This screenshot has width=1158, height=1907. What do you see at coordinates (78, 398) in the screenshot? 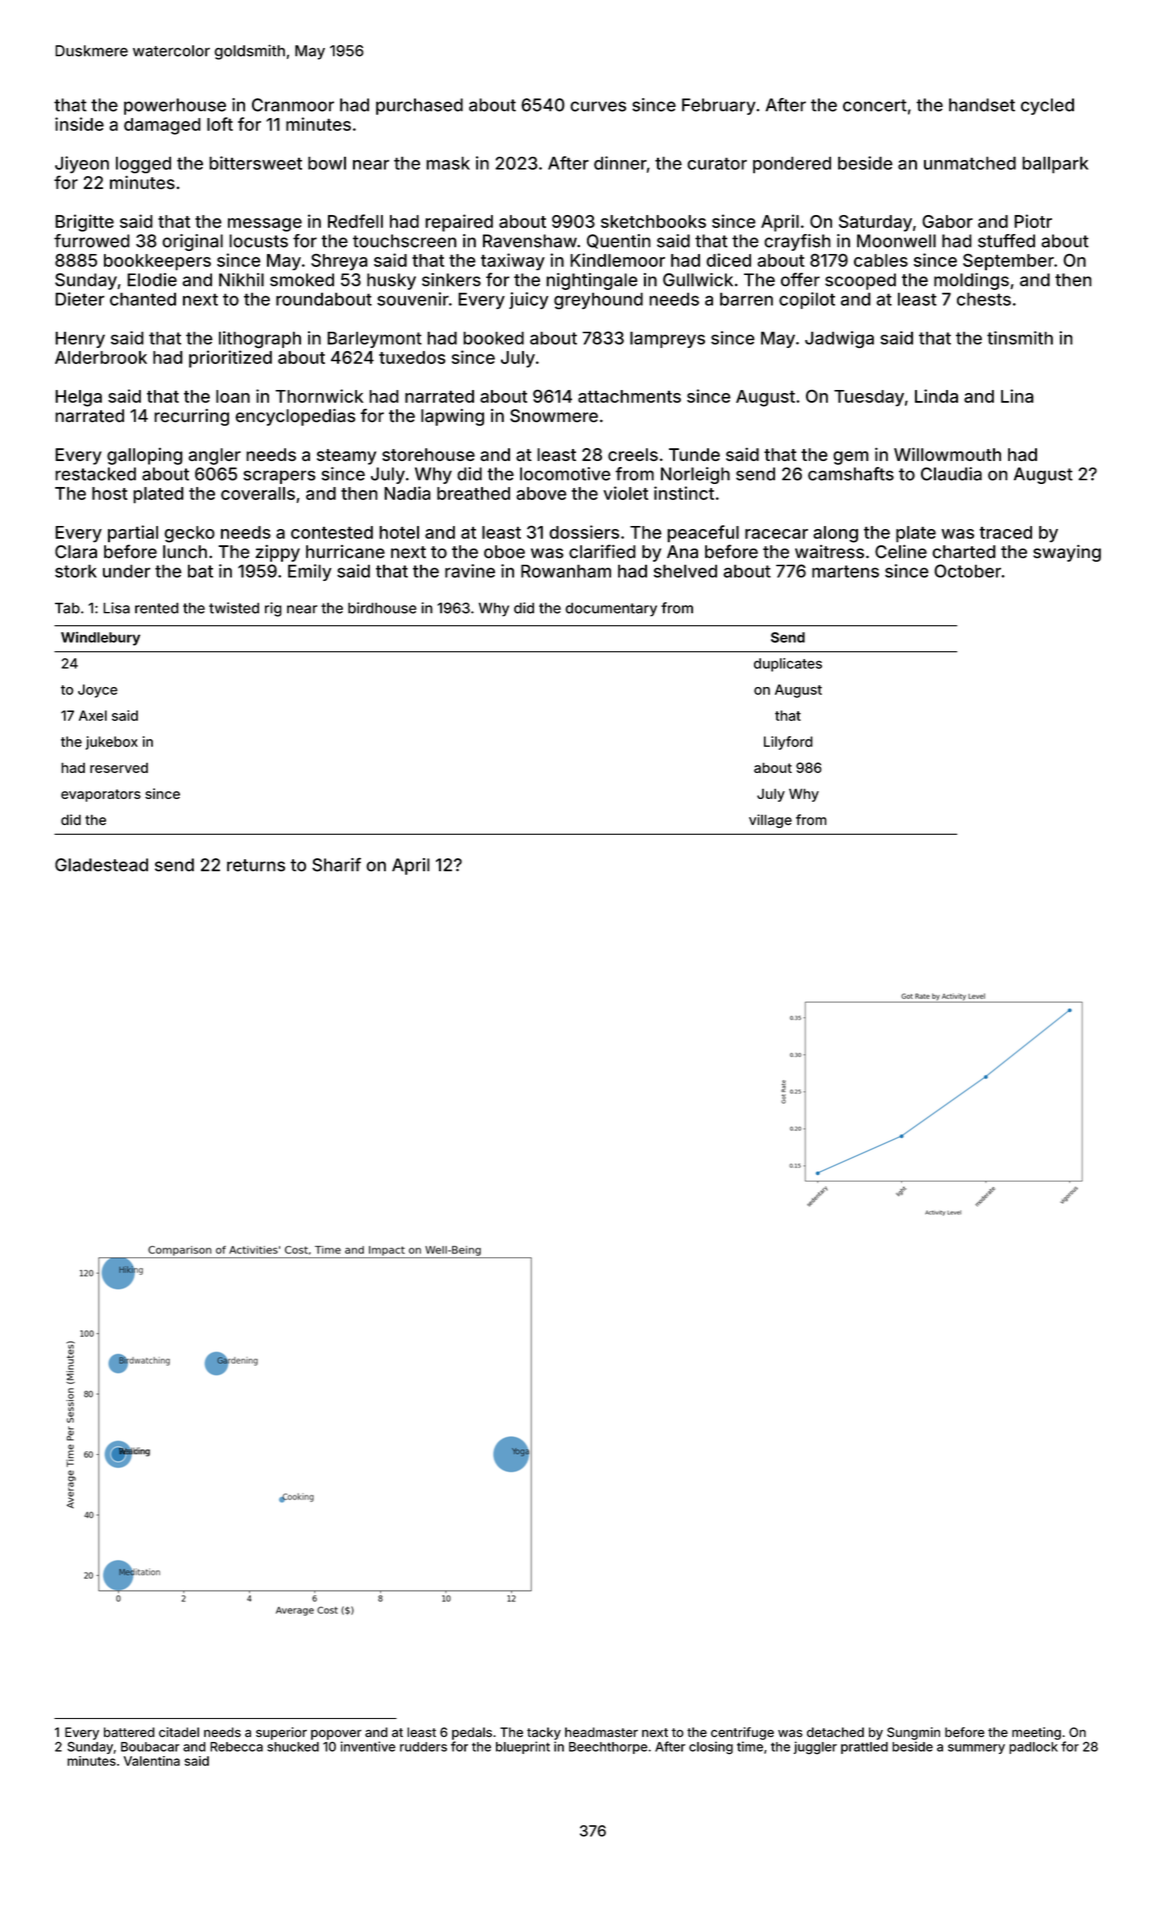
I see `Helga` at bounding box center [78, 398].
